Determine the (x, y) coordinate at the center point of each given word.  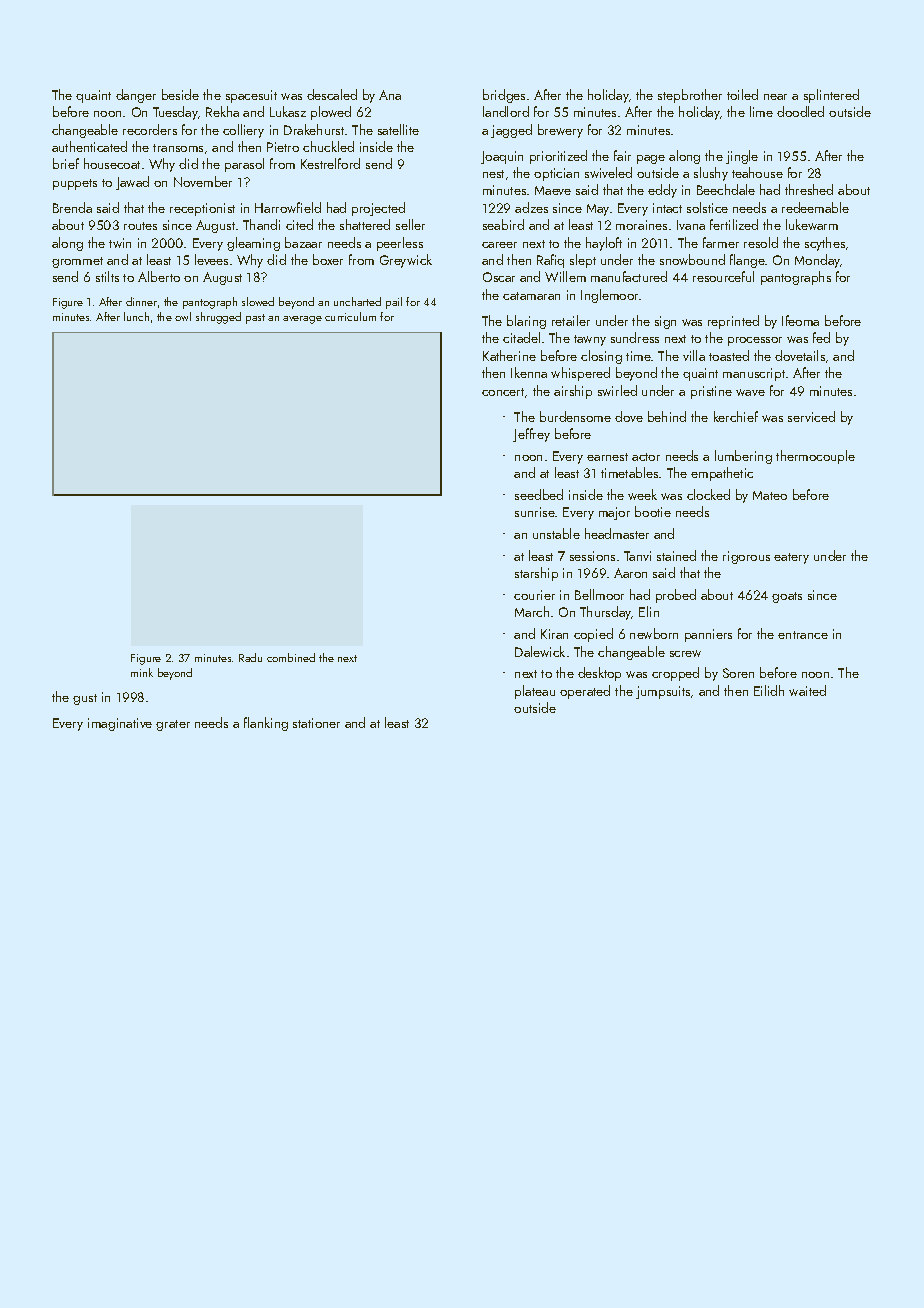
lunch (136, 316)
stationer (316, 723)
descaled (332, 94)
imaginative (120, 724)
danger (136, 96)
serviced (811, 416)
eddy (662, 191)
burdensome (575, 416)
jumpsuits (663, 692)
